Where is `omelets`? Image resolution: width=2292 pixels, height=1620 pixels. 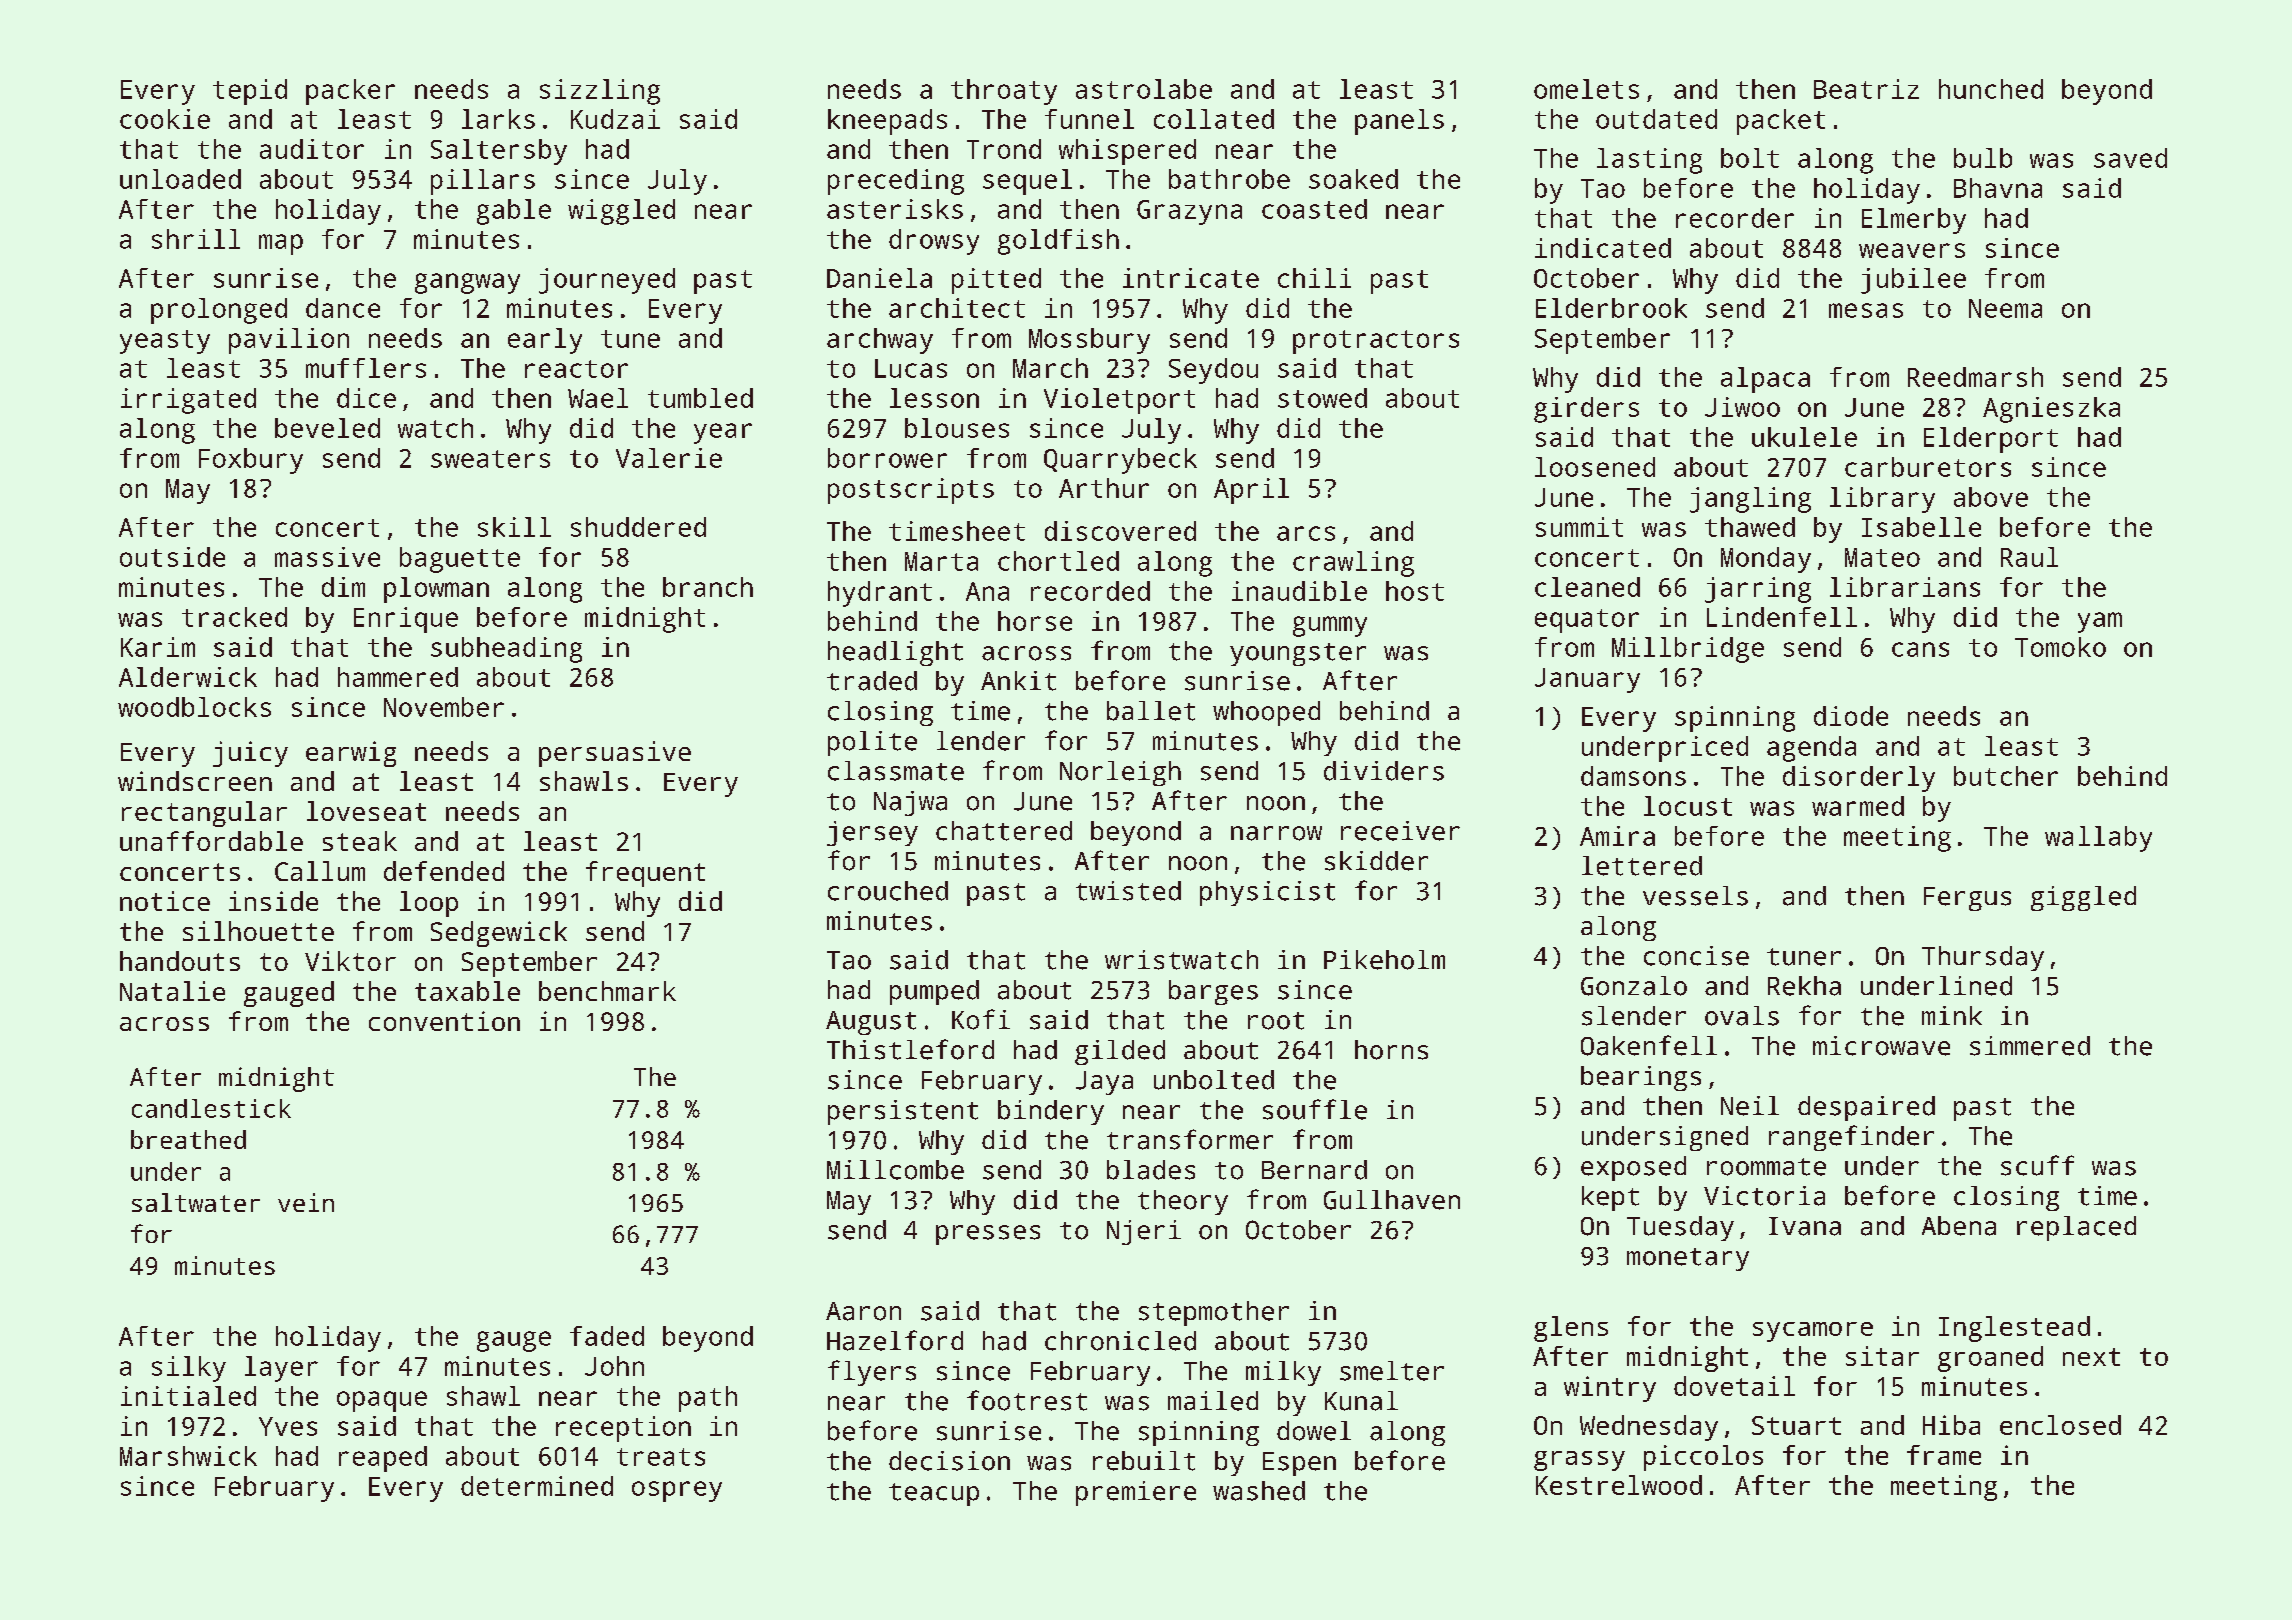
omelets is located at coordinates (1586, 89).
